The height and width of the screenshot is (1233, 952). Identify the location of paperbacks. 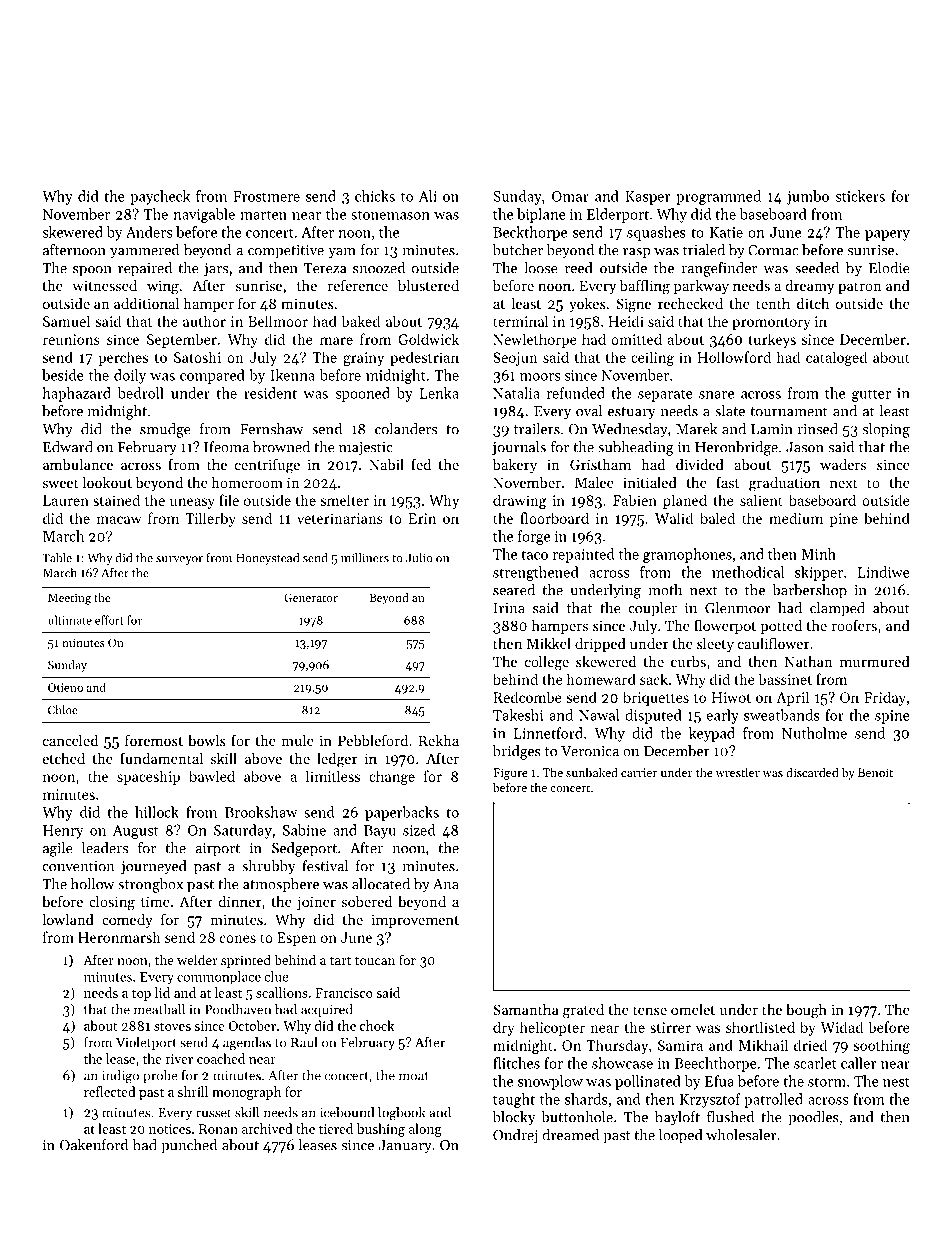
(402, 813).
